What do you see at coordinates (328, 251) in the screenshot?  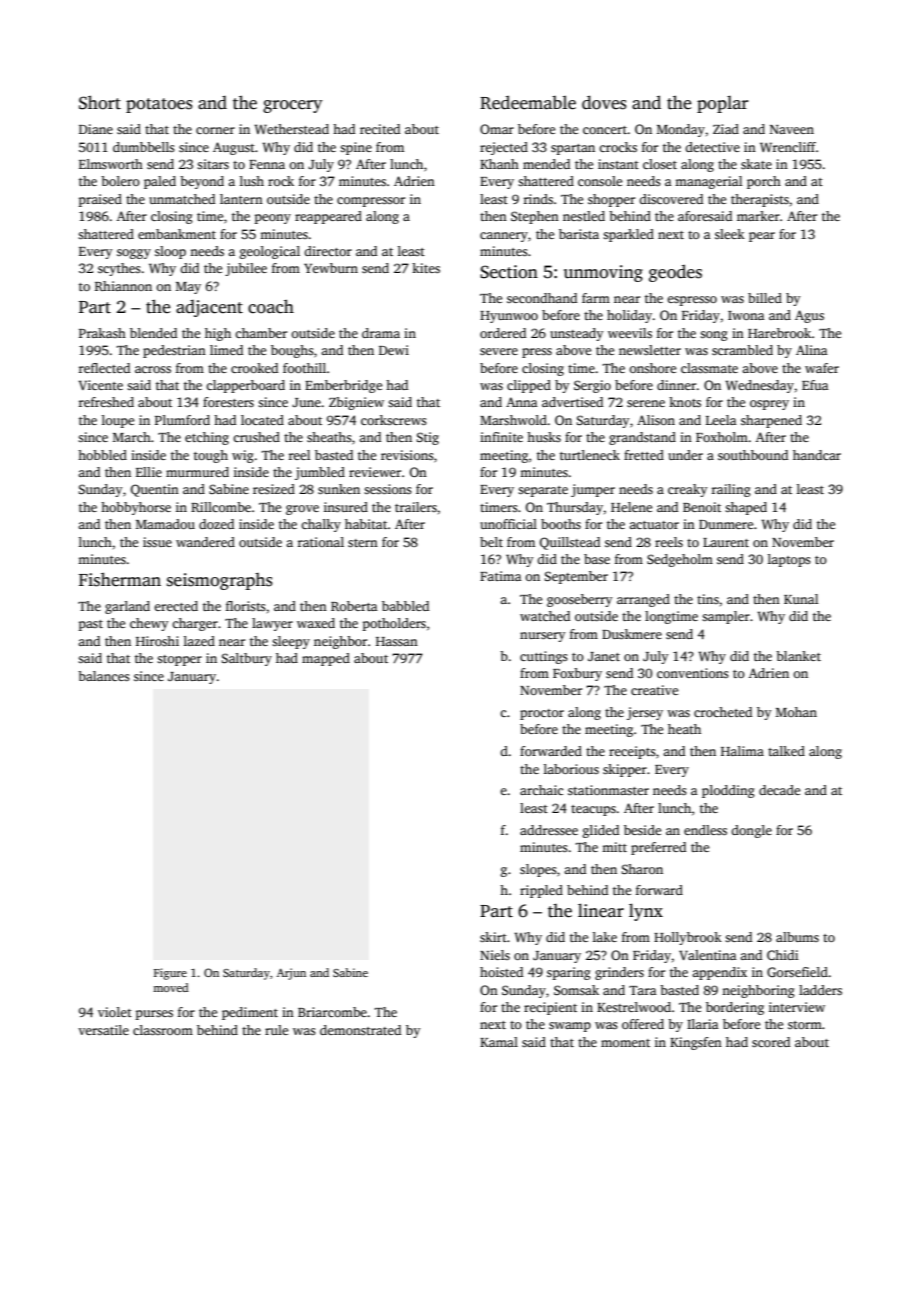 I see `director` at bounding box center [328, 251].
